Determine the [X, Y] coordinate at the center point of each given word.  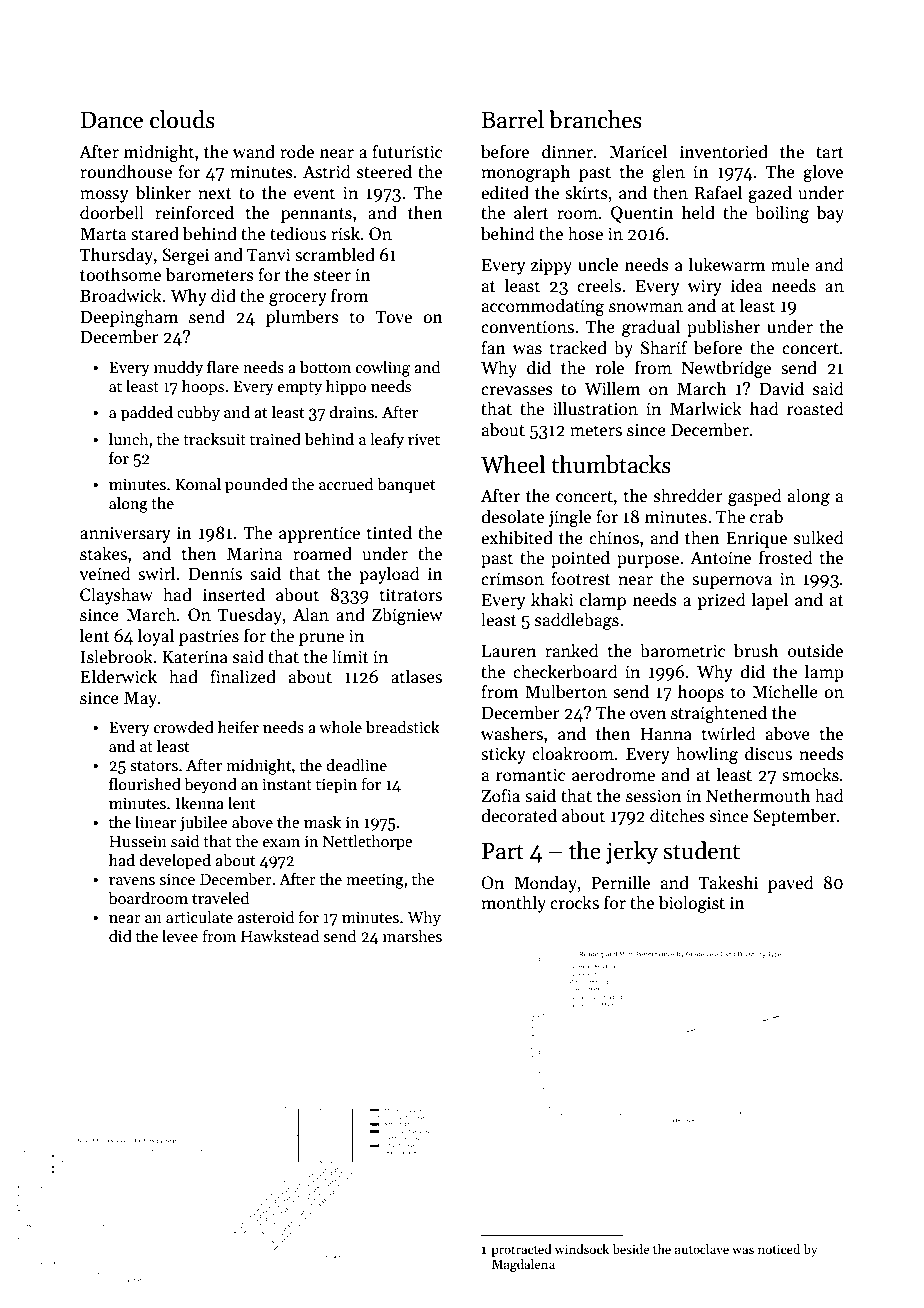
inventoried [724, 151]
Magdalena [523, 1265]
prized [721, 601]
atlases [416, 676]
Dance [112, 120]
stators [154, 766]
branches [595, 119]
